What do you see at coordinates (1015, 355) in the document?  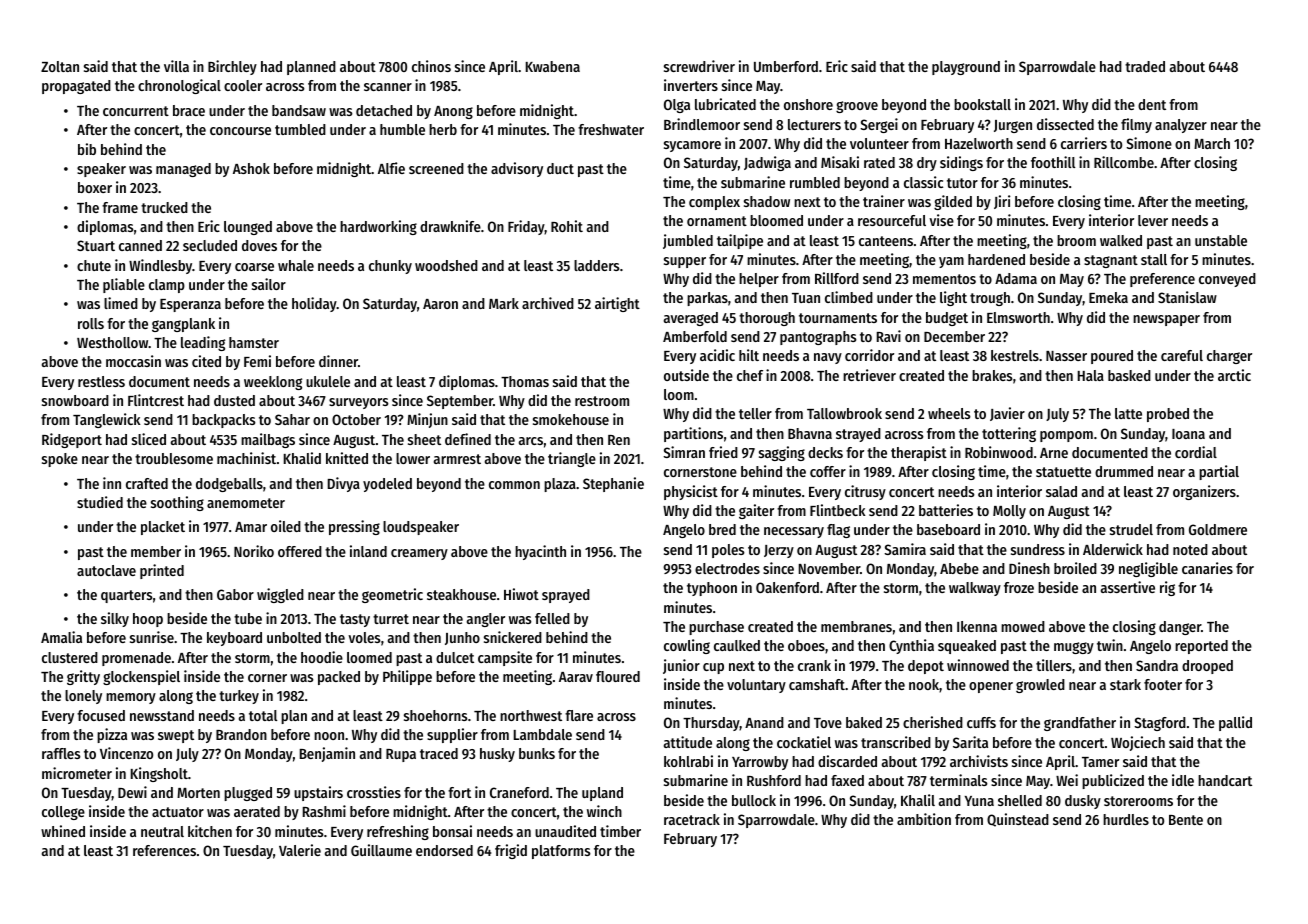 I see `kestrels` at bounding box center [1015, 355].
